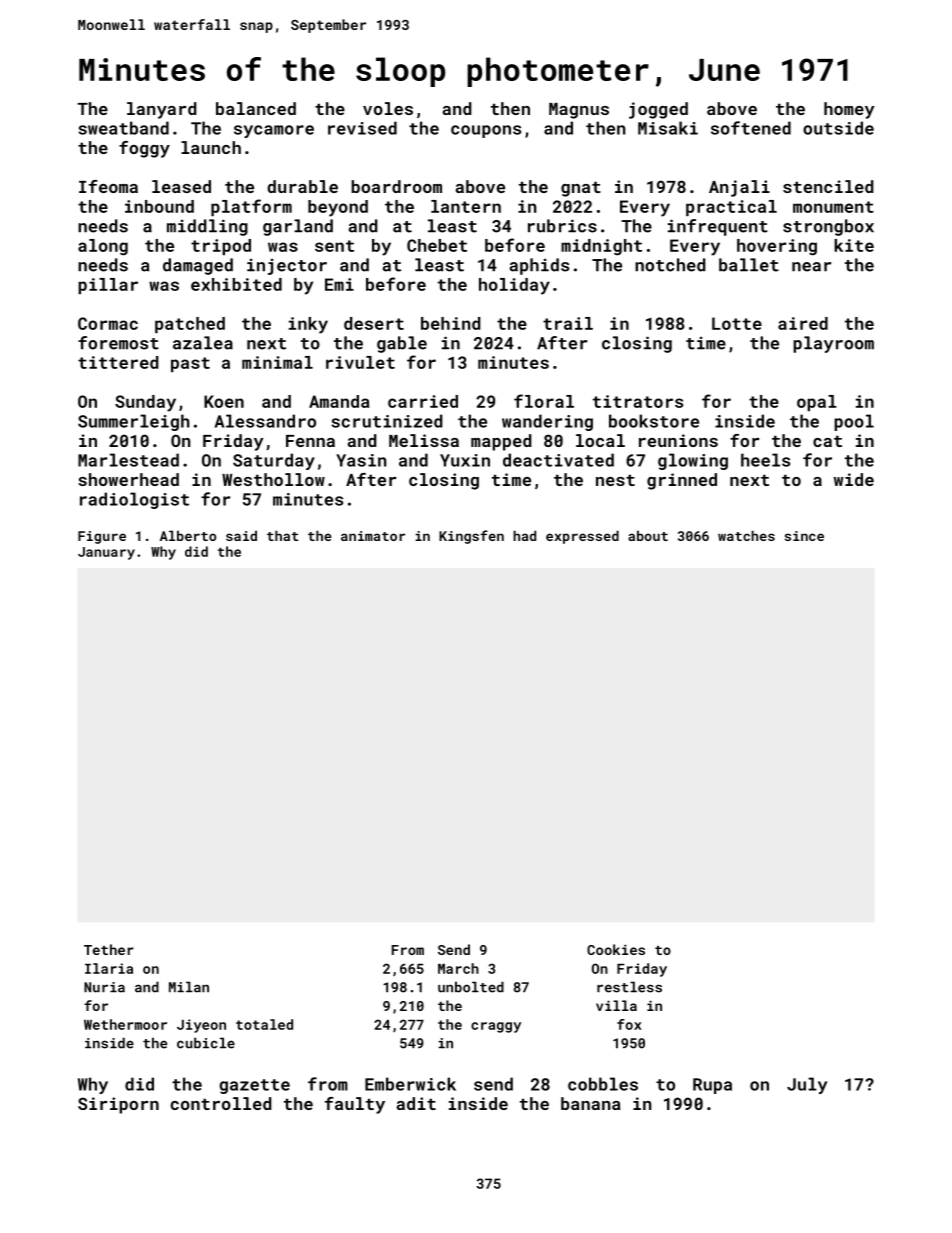 The image size is (952, 1233). I want to click on Marlestead, so click(128, 460).
